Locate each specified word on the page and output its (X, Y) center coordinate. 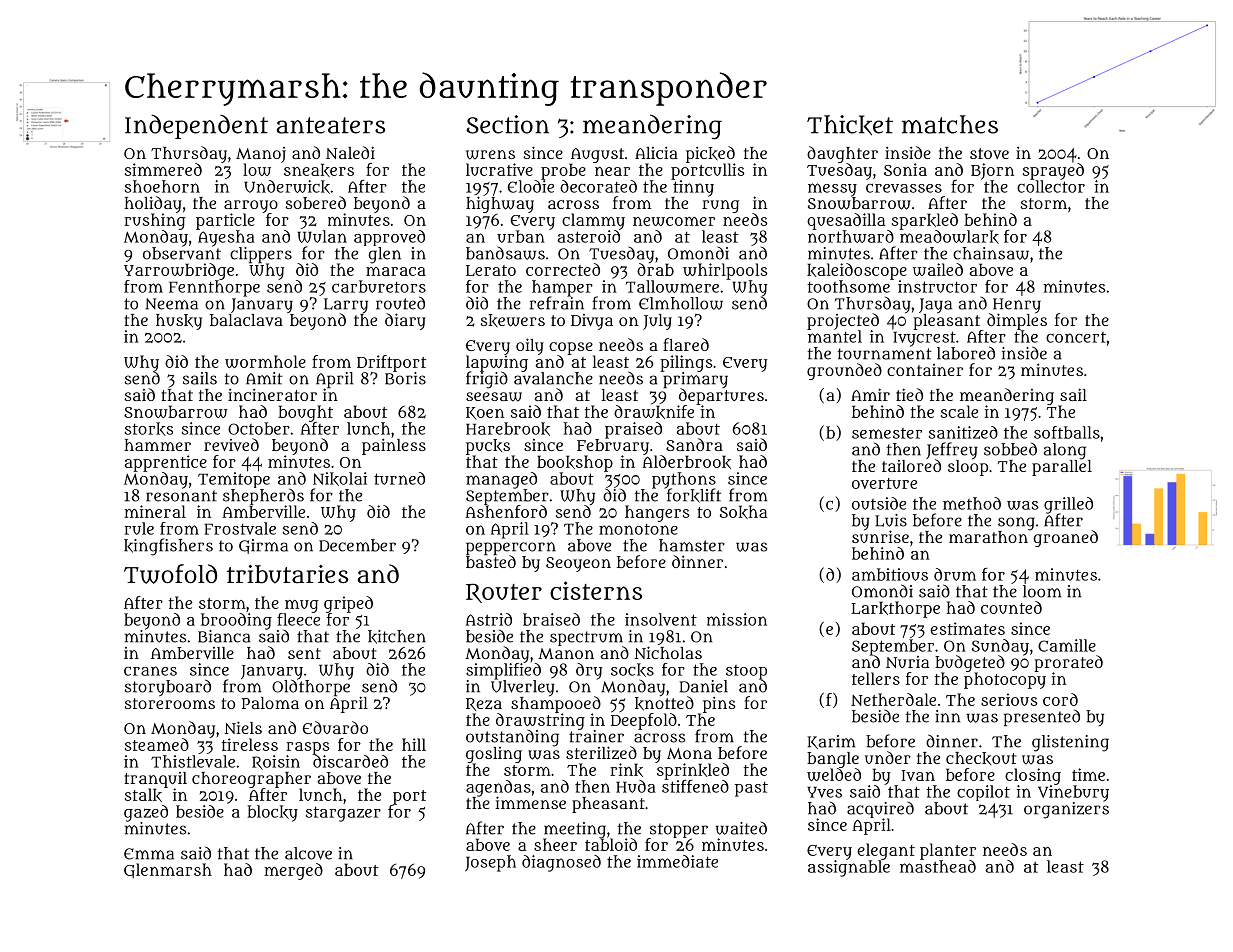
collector (1051, 186)
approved (389, 238)
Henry (1017, 305)
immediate (677, 861)
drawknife (654, 412)
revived (231, 444)
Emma (149, 854)
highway (500, 204)
